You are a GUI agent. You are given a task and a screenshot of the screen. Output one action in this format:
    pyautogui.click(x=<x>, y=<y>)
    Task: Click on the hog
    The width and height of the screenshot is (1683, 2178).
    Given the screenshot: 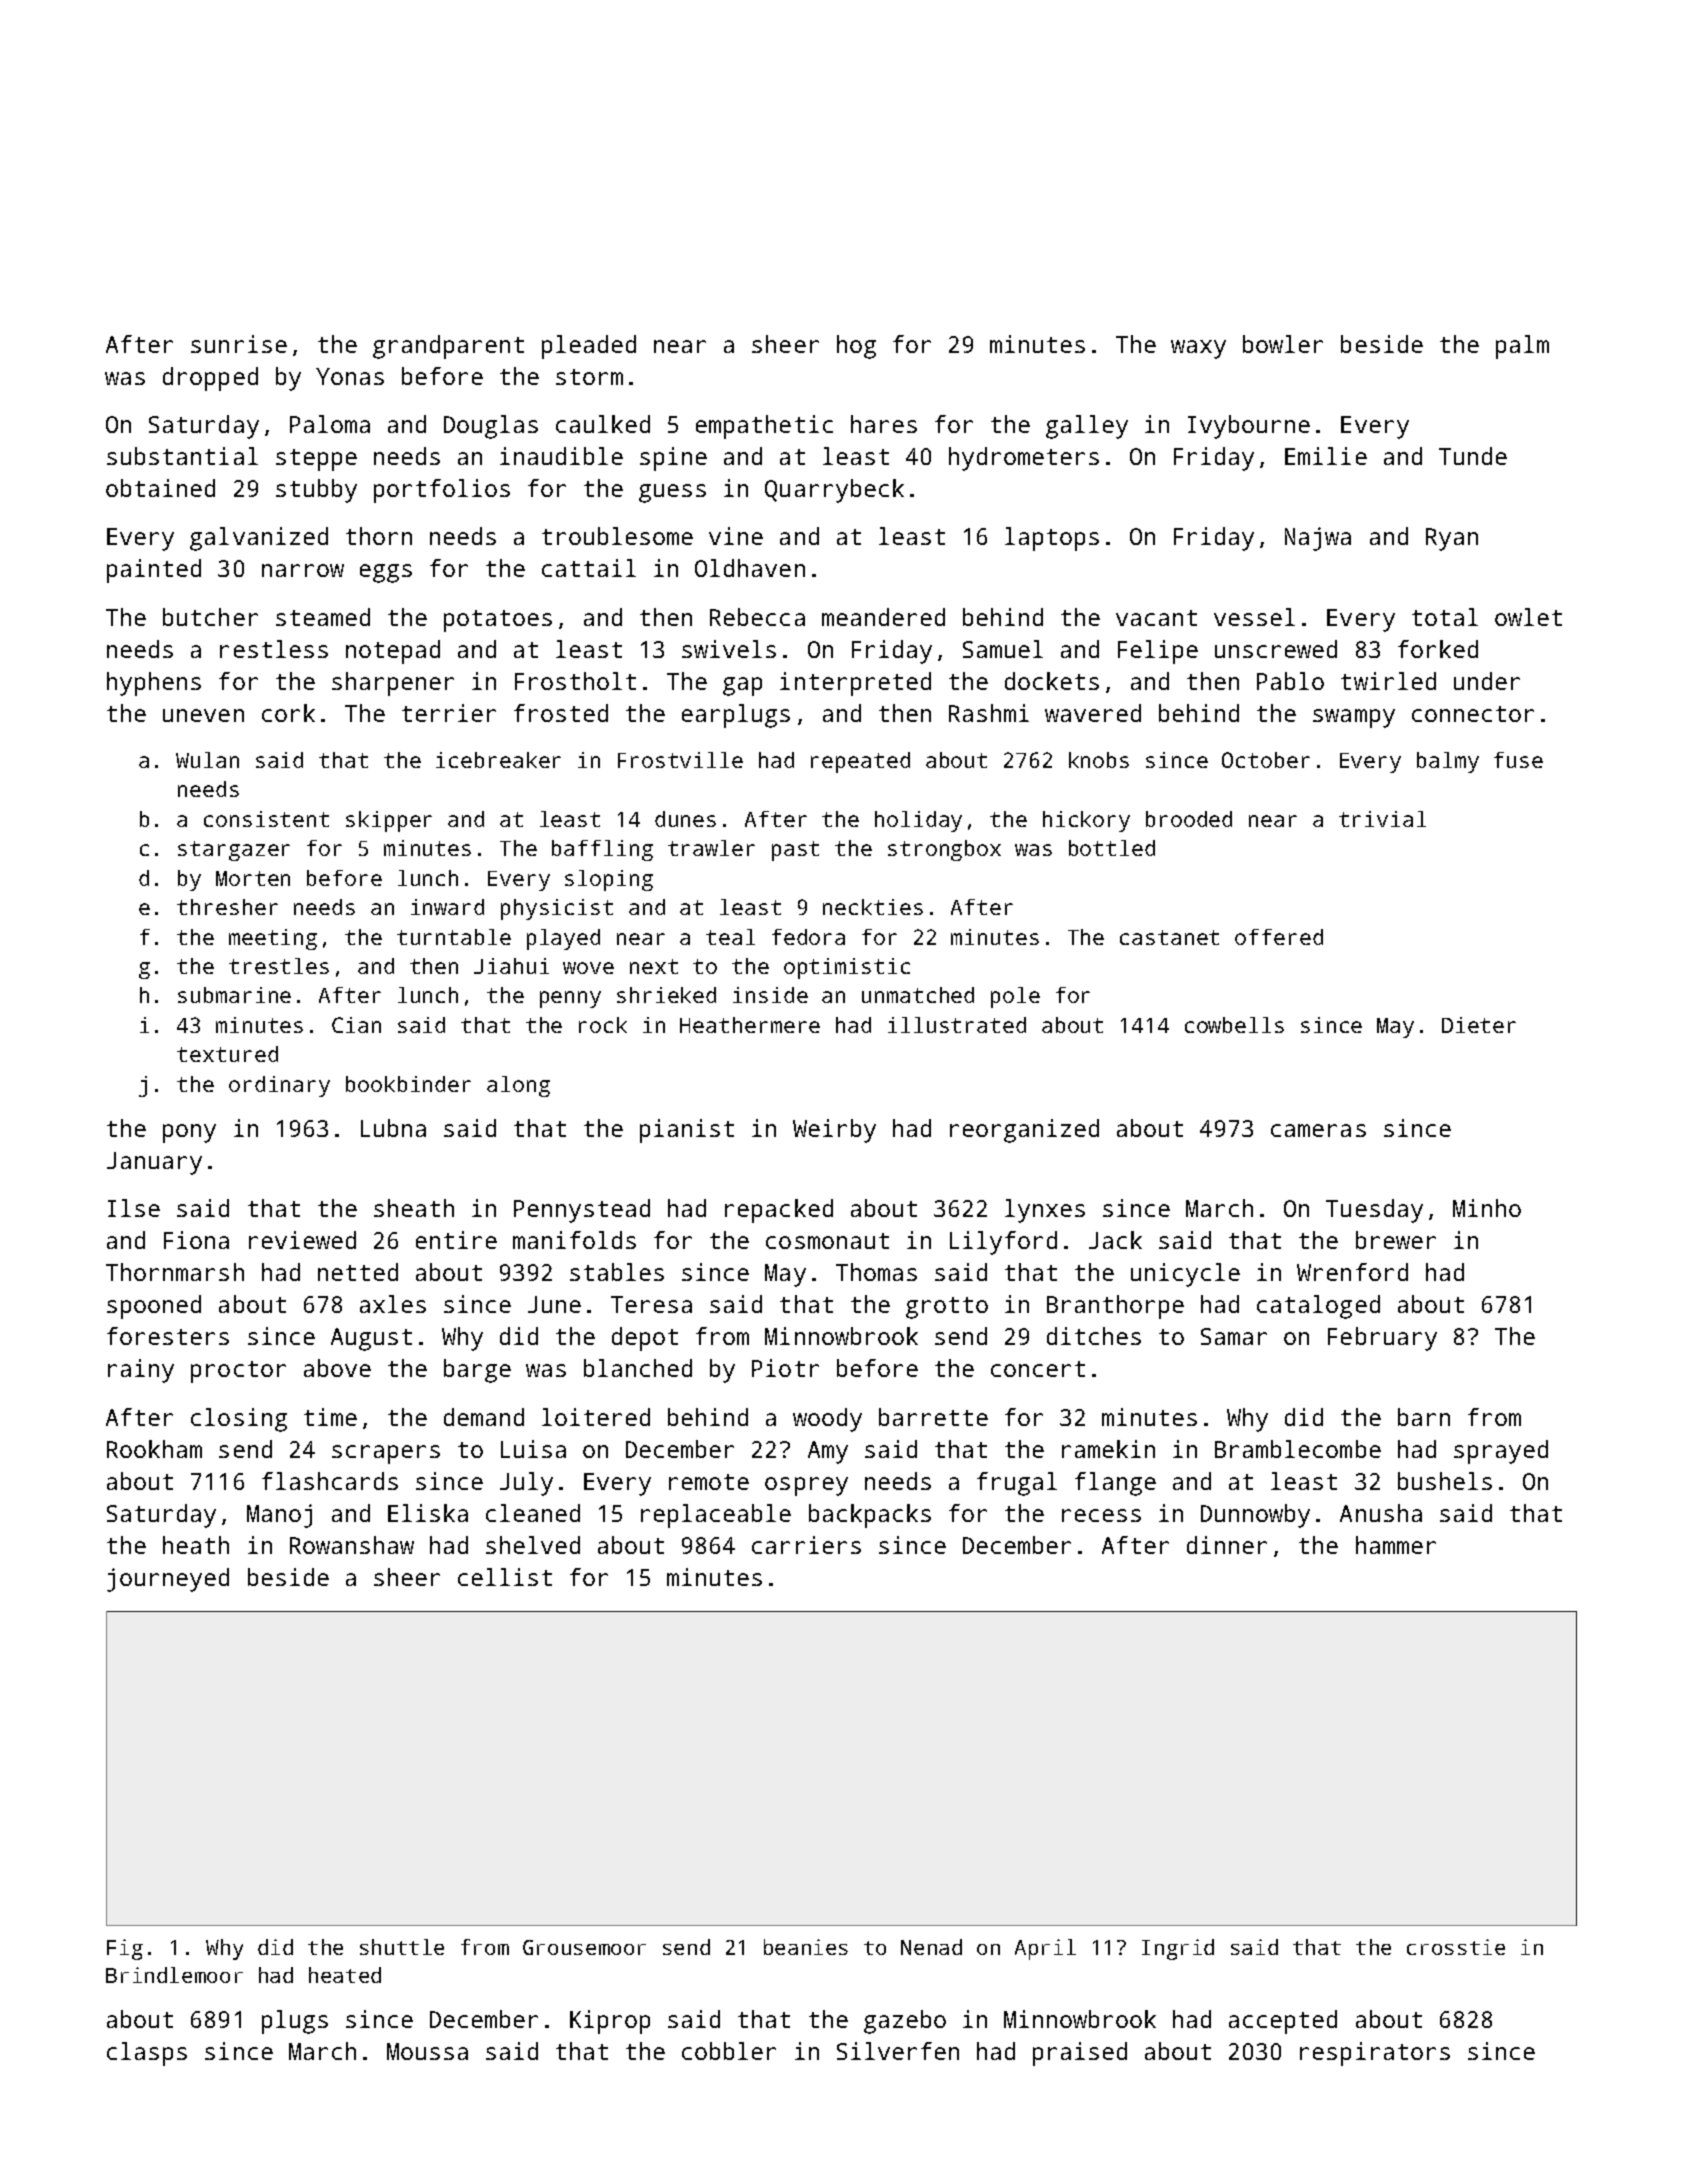 What is the action you would take?
    pyautogui.click(x=856, y=347)
